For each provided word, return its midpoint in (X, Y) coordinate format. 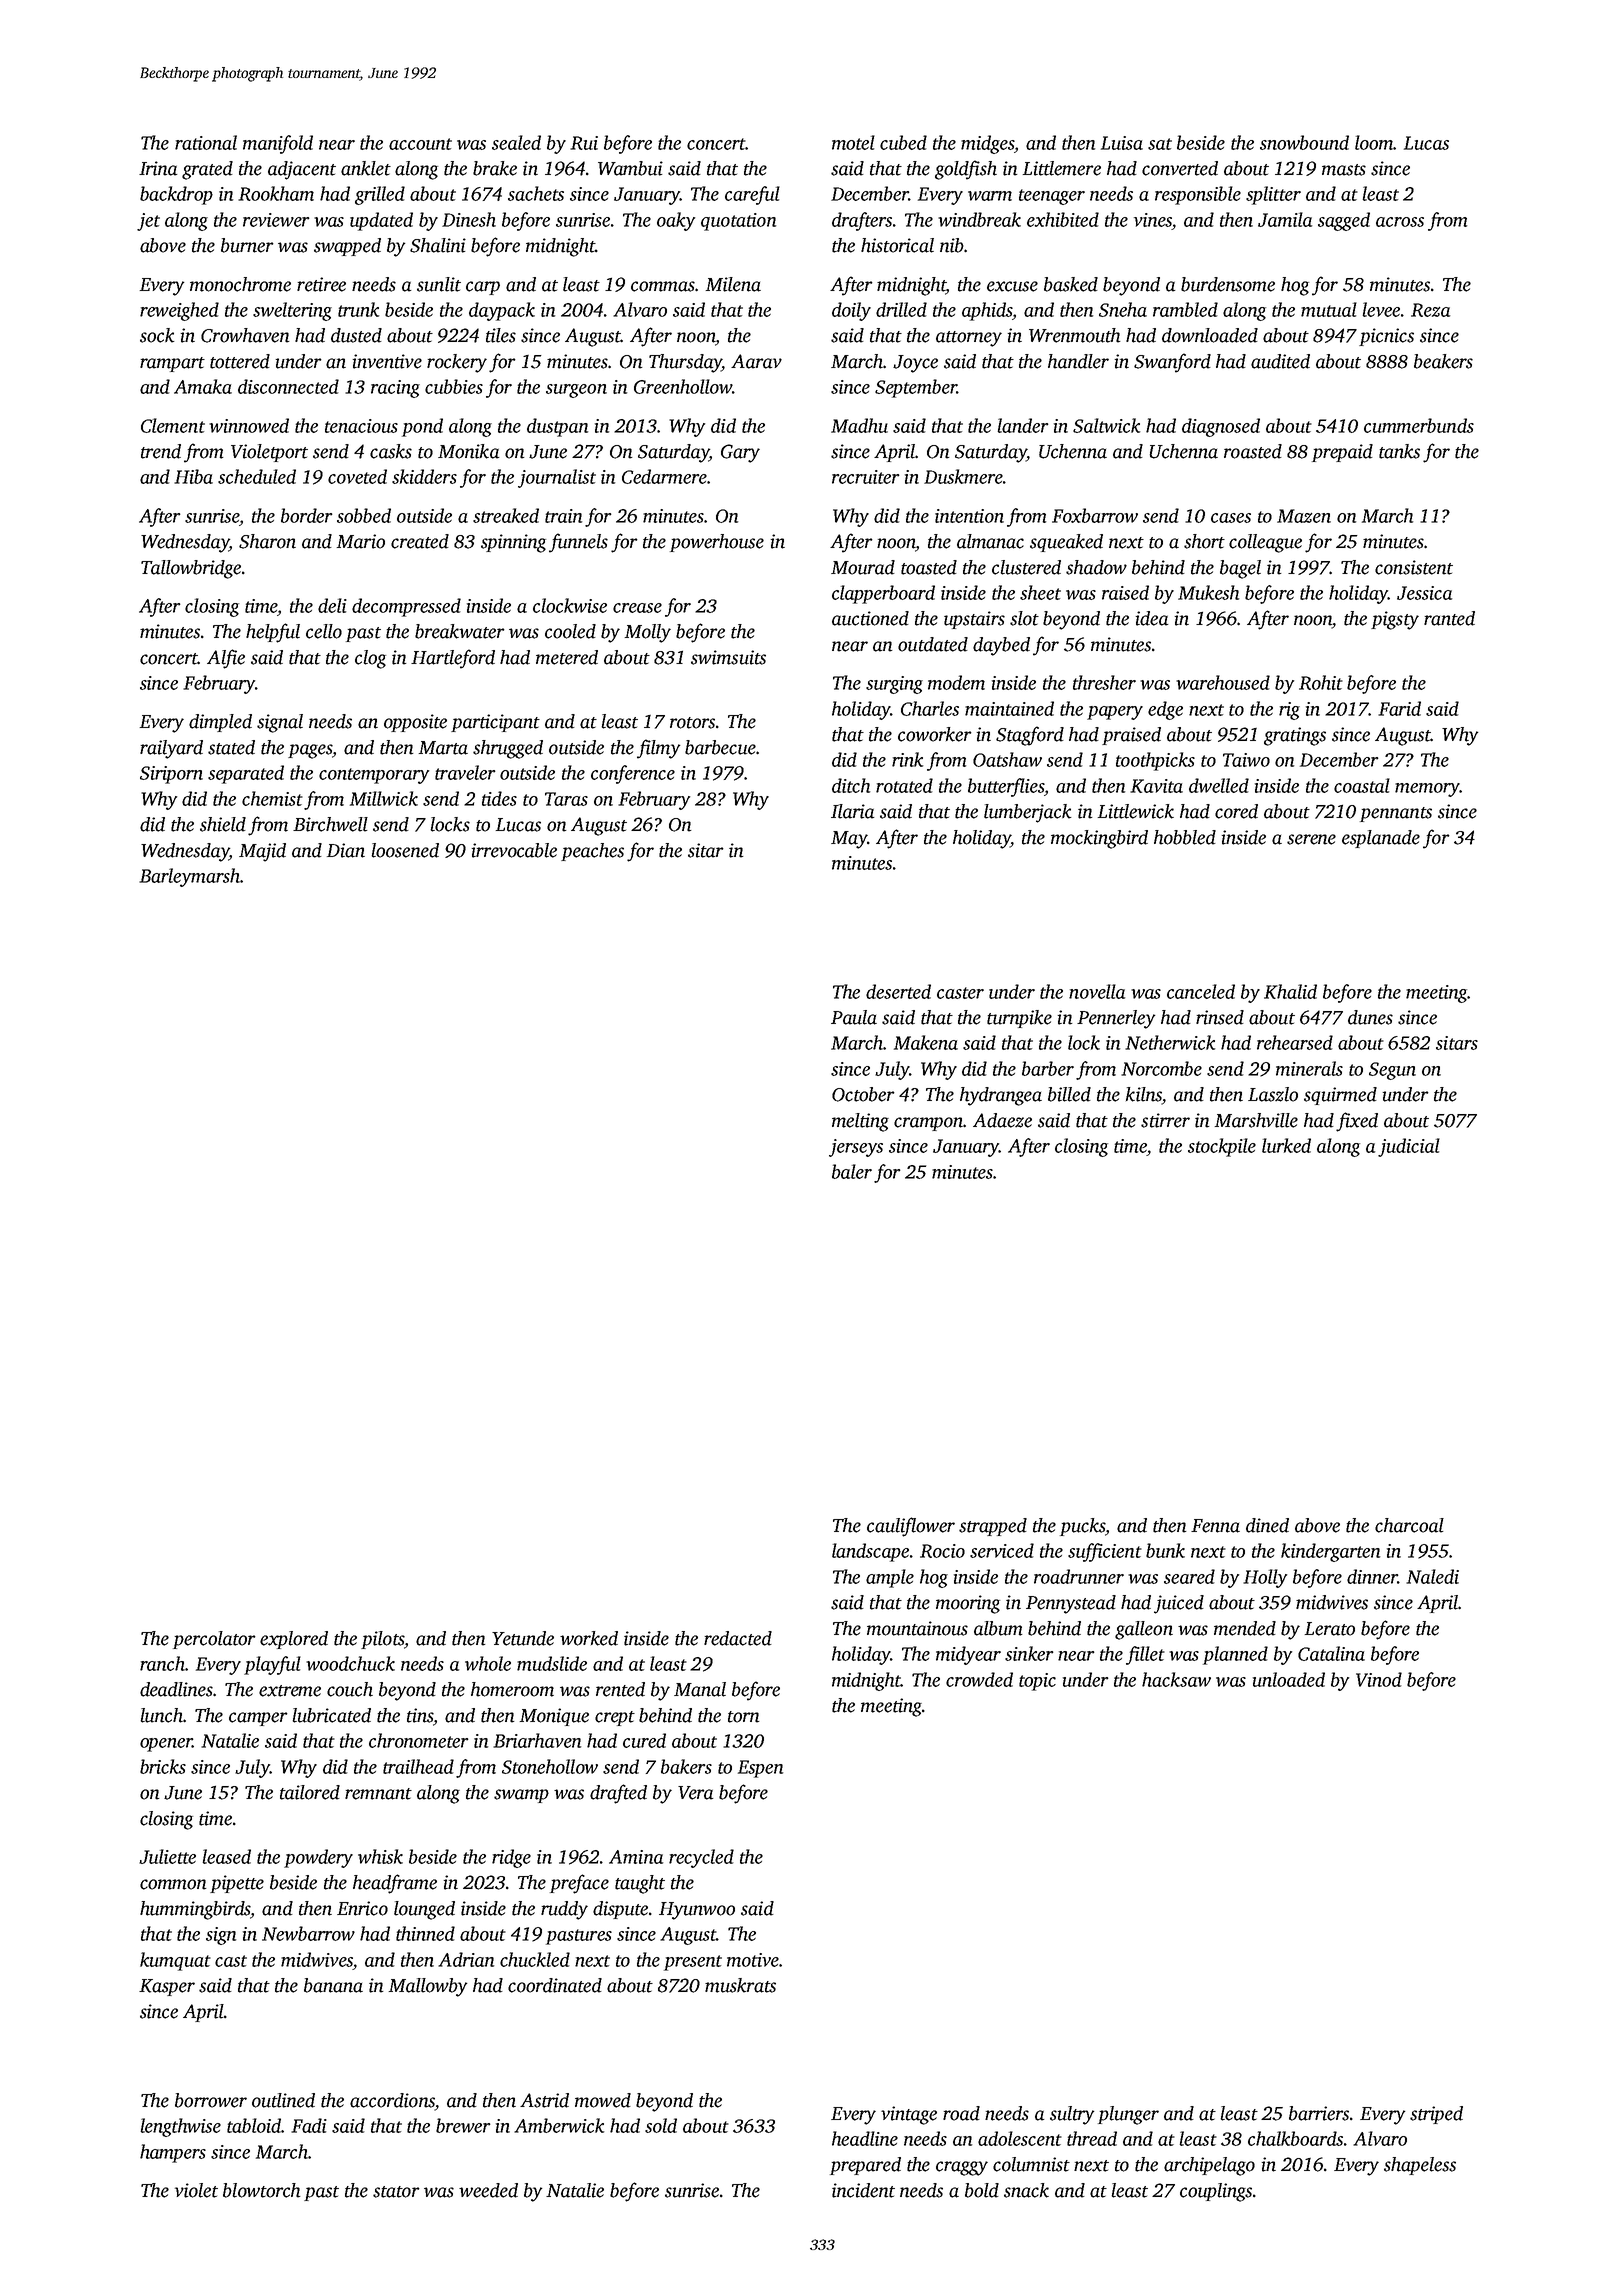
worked (589, 1638)
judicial (1409, 1147)
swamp (521, 1796)
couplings (1216, 2192)
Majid (262, 852)
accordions (392, 2101)
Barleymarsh (189, 877)
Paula (854, 1017)
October (863, 1094)
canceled (1201, 991)
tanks (1399, 451)
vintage (909, 2115)
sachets (536, 193)
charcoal (1409, 1525)
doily (851, 311)
